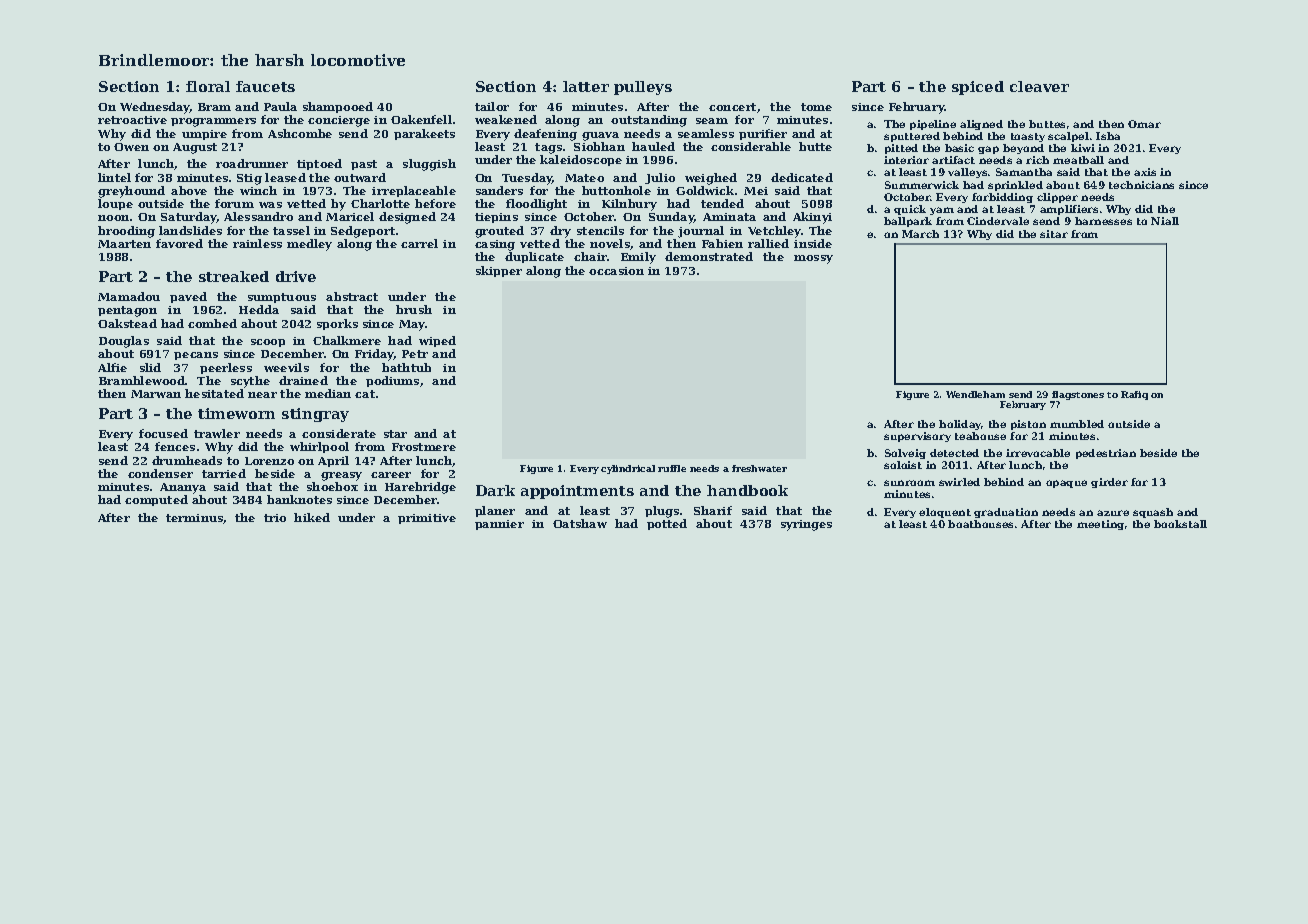  I want to click on sitar, so click(1054, 234).
